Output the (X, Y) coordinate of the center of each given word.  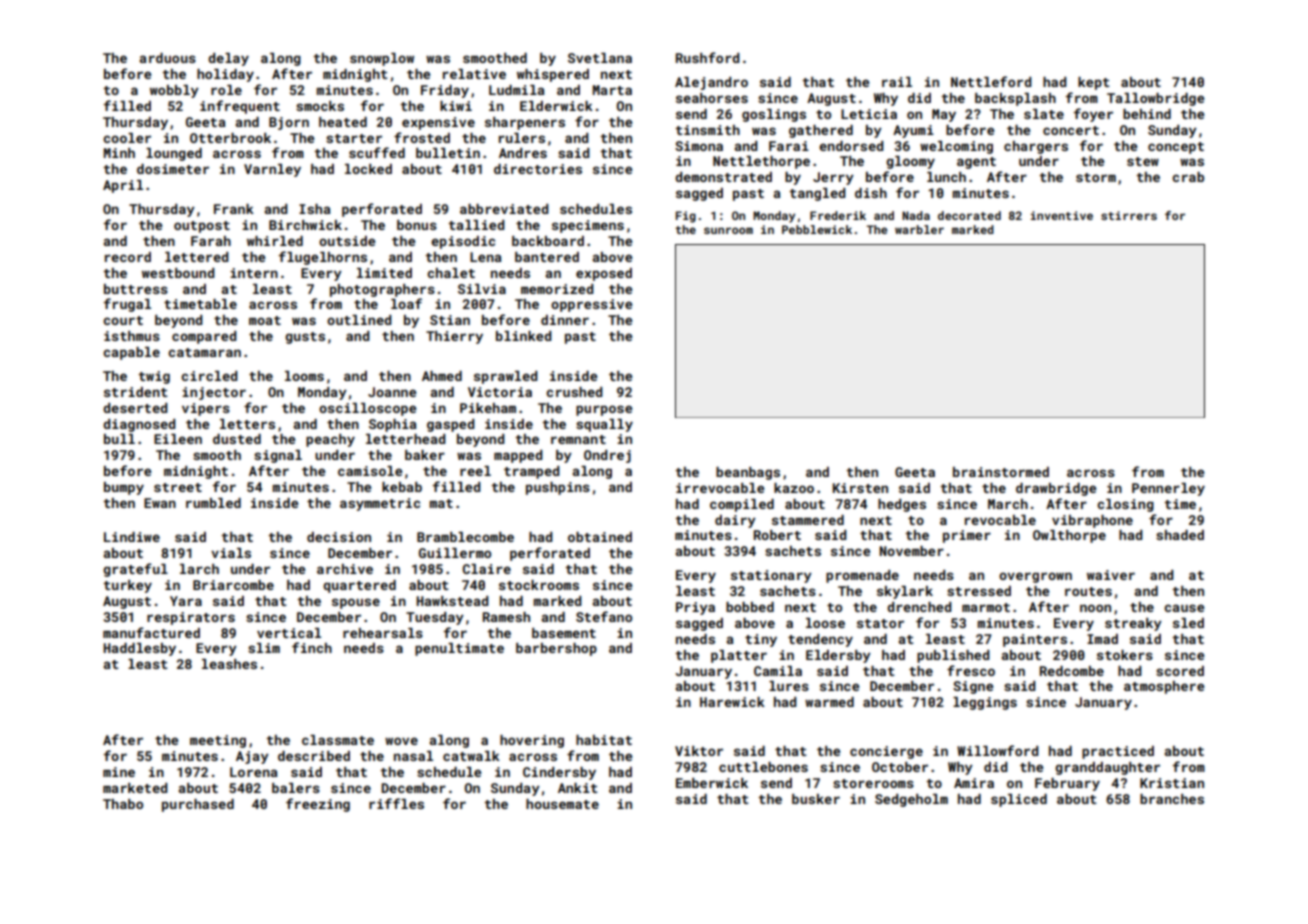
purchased (198, 805)
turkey (128, 586)
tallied (477, 225)
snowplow (382, 59)
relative (474, 74)
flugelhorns (323, 258)
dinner (565, 320)
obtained (600, 537)
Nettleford (991, 81)
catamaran (204, 352)
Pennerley (1168, 489)
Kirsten (860, 488)
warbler (919, 229)
